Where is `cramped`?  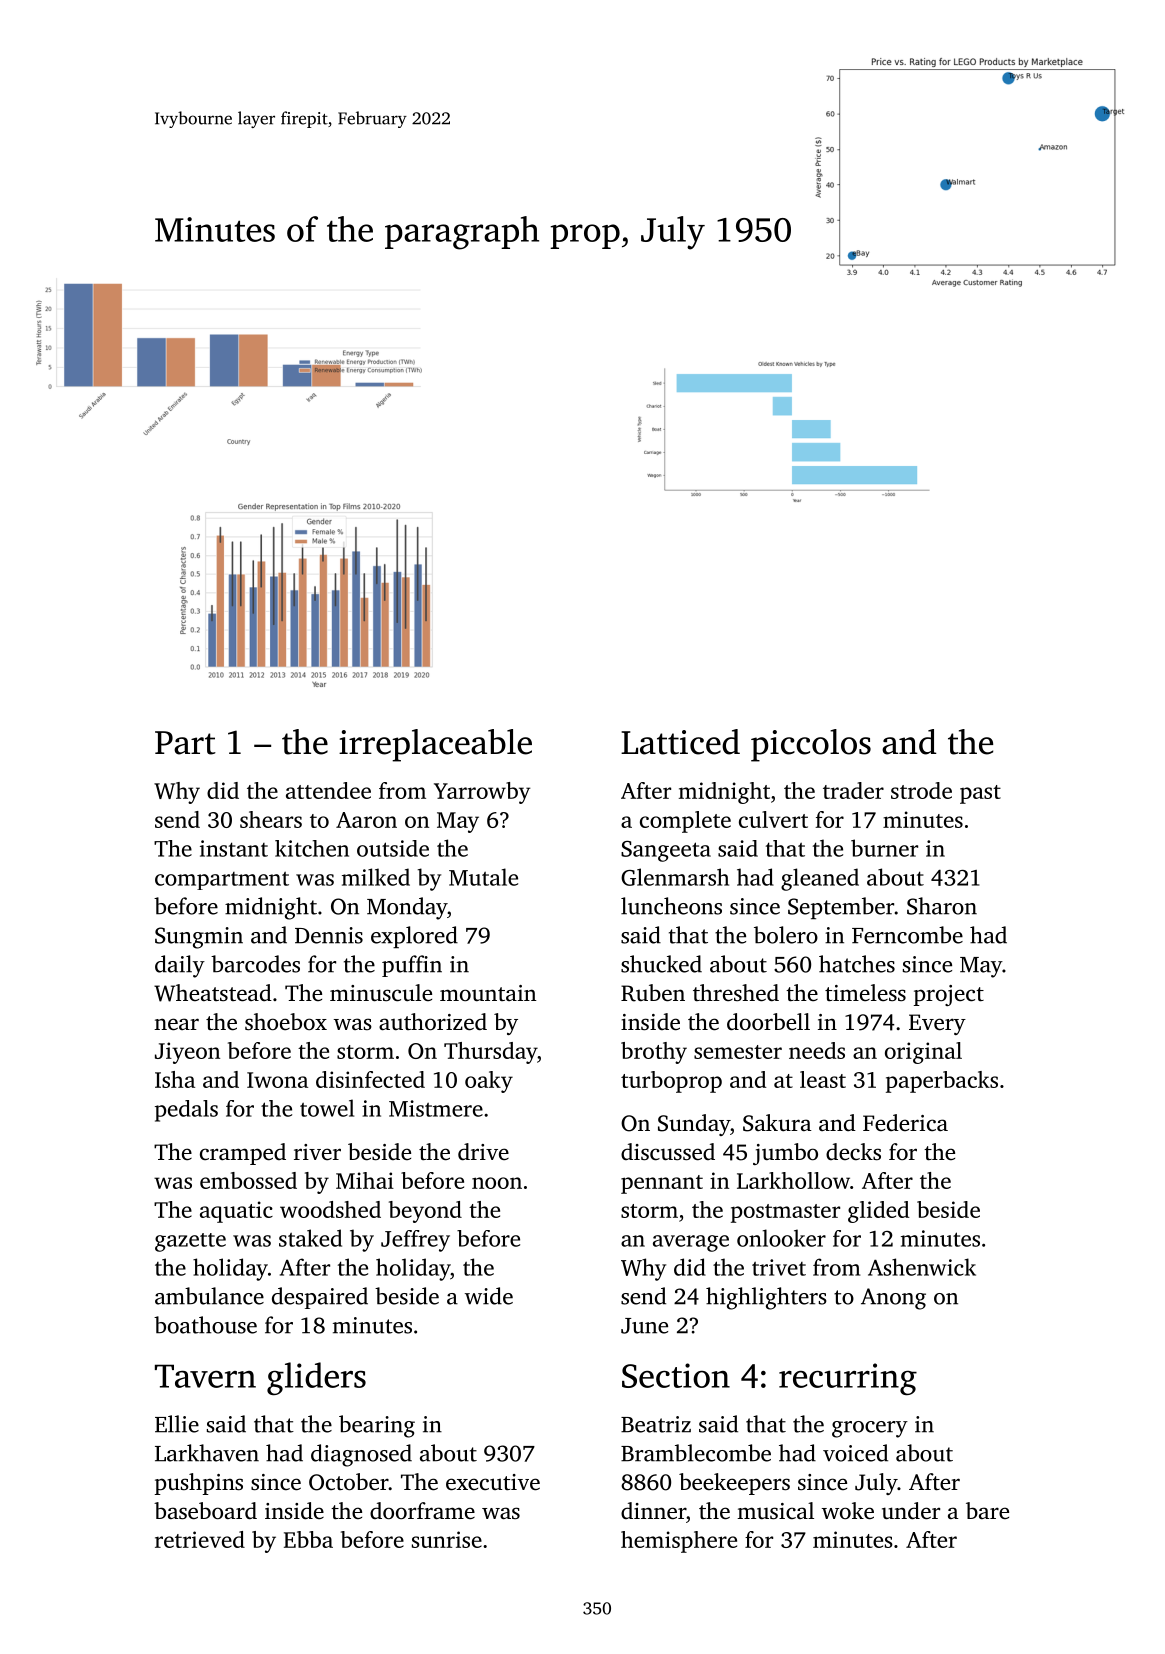 cramped is located at coordinates (243, 1154).
